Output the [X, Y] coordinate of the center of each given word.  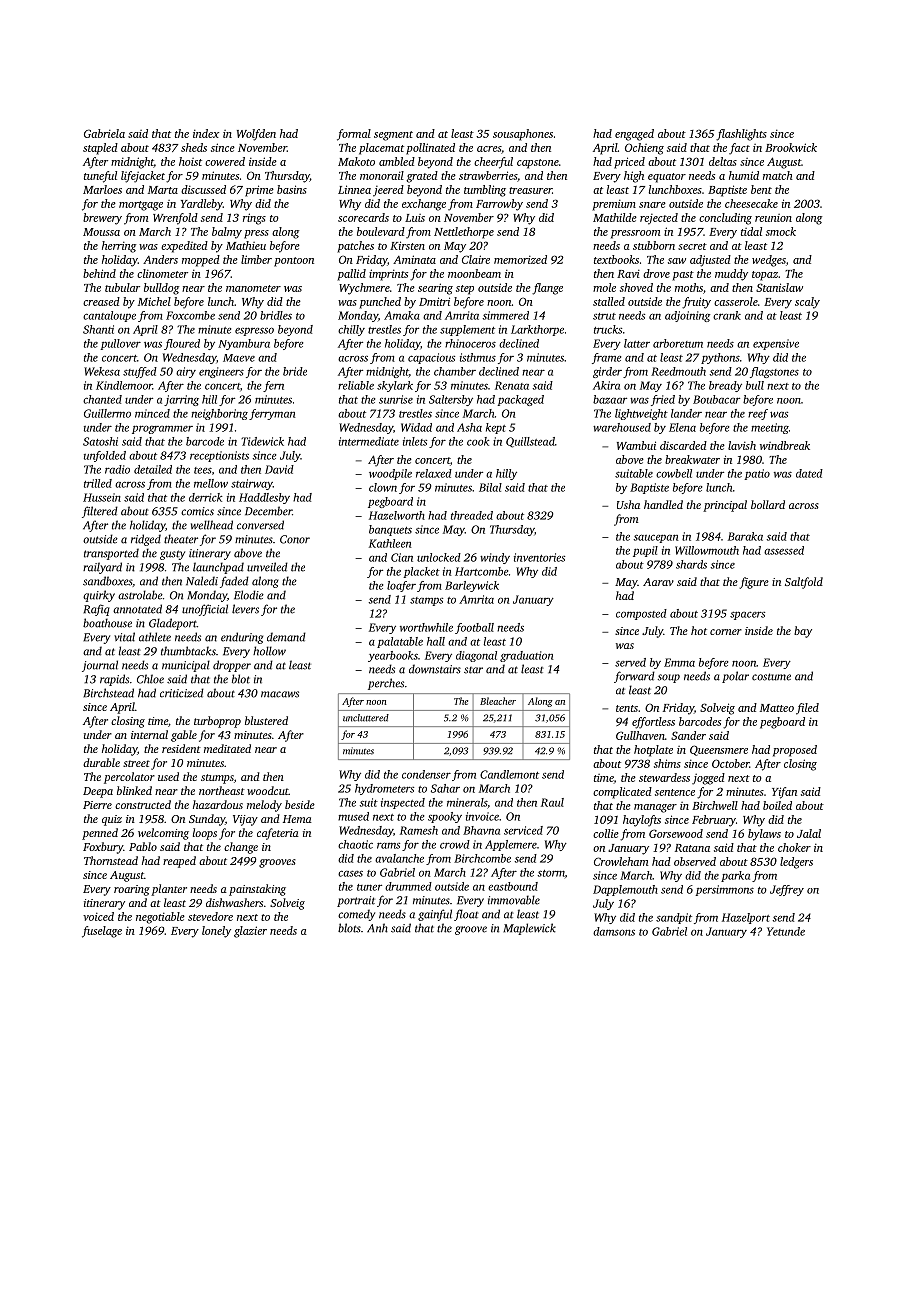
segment [393, 136]
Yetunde [786, 931]
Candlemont [509, 774]
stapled [100, 149]
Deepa [98, 792]
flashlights [741, 135]
